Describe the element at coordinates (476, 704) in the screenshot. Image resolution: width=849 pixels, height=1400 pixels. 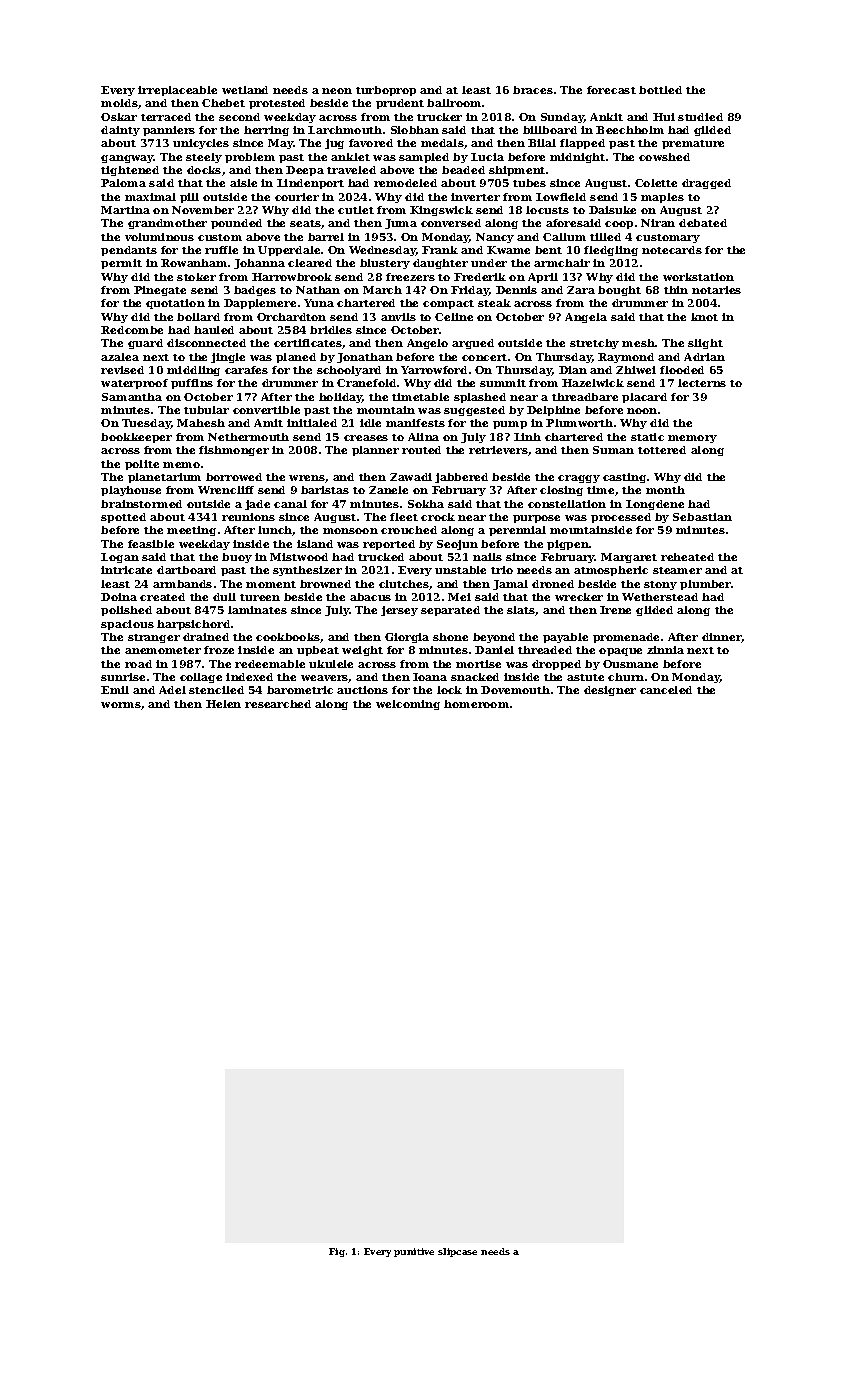
I see `homeroom` at that location.
